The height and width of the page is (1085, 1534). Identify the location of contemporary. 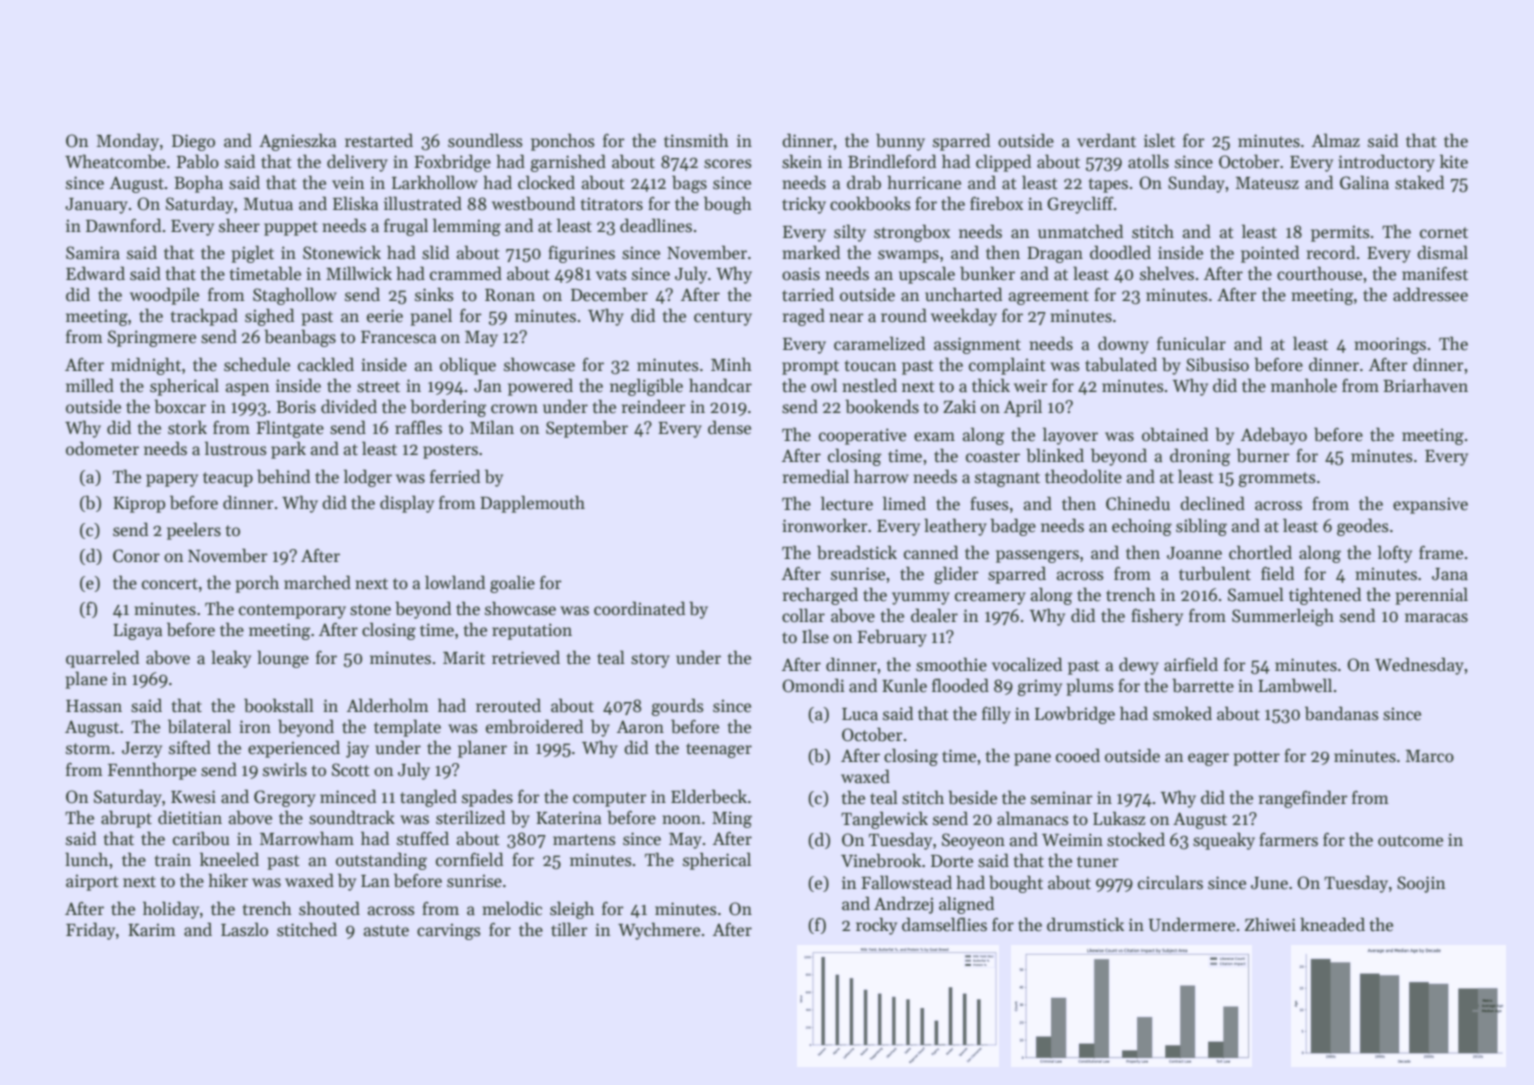
(292, 611).
